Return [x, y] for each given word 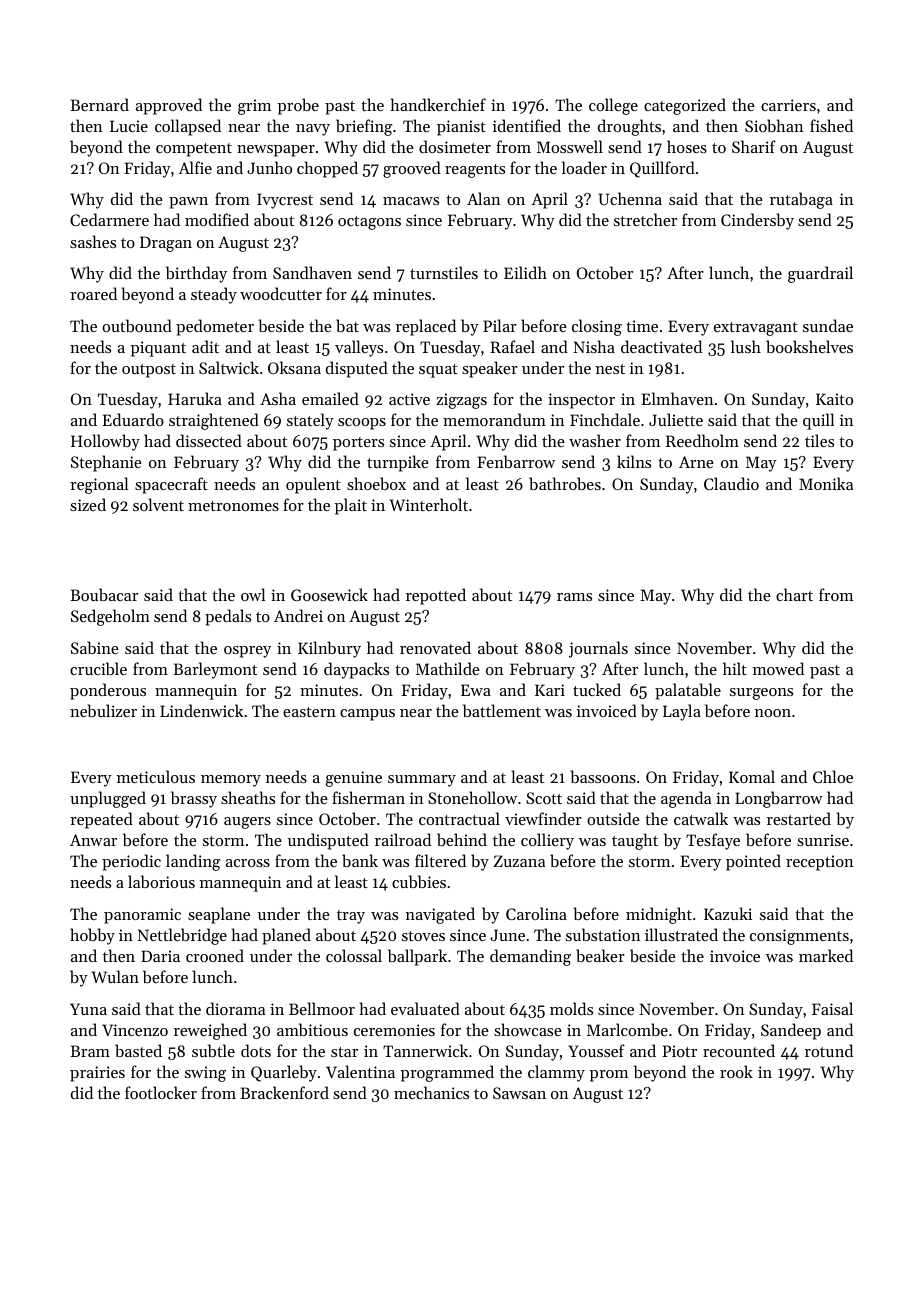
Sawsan [519, 1093]
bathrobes [565, 483]
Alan [483, 198]
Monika [826, 483]
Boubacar [104, 594]
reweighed [210, 1031]
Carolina [536, 913]
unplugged [108, 799]
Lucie [129, 126]
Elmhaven [677, 398]
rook [736, 1071]
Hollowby [105, 442]
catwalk [701, 818]
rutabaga [801, 200]
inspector [581, 401]
